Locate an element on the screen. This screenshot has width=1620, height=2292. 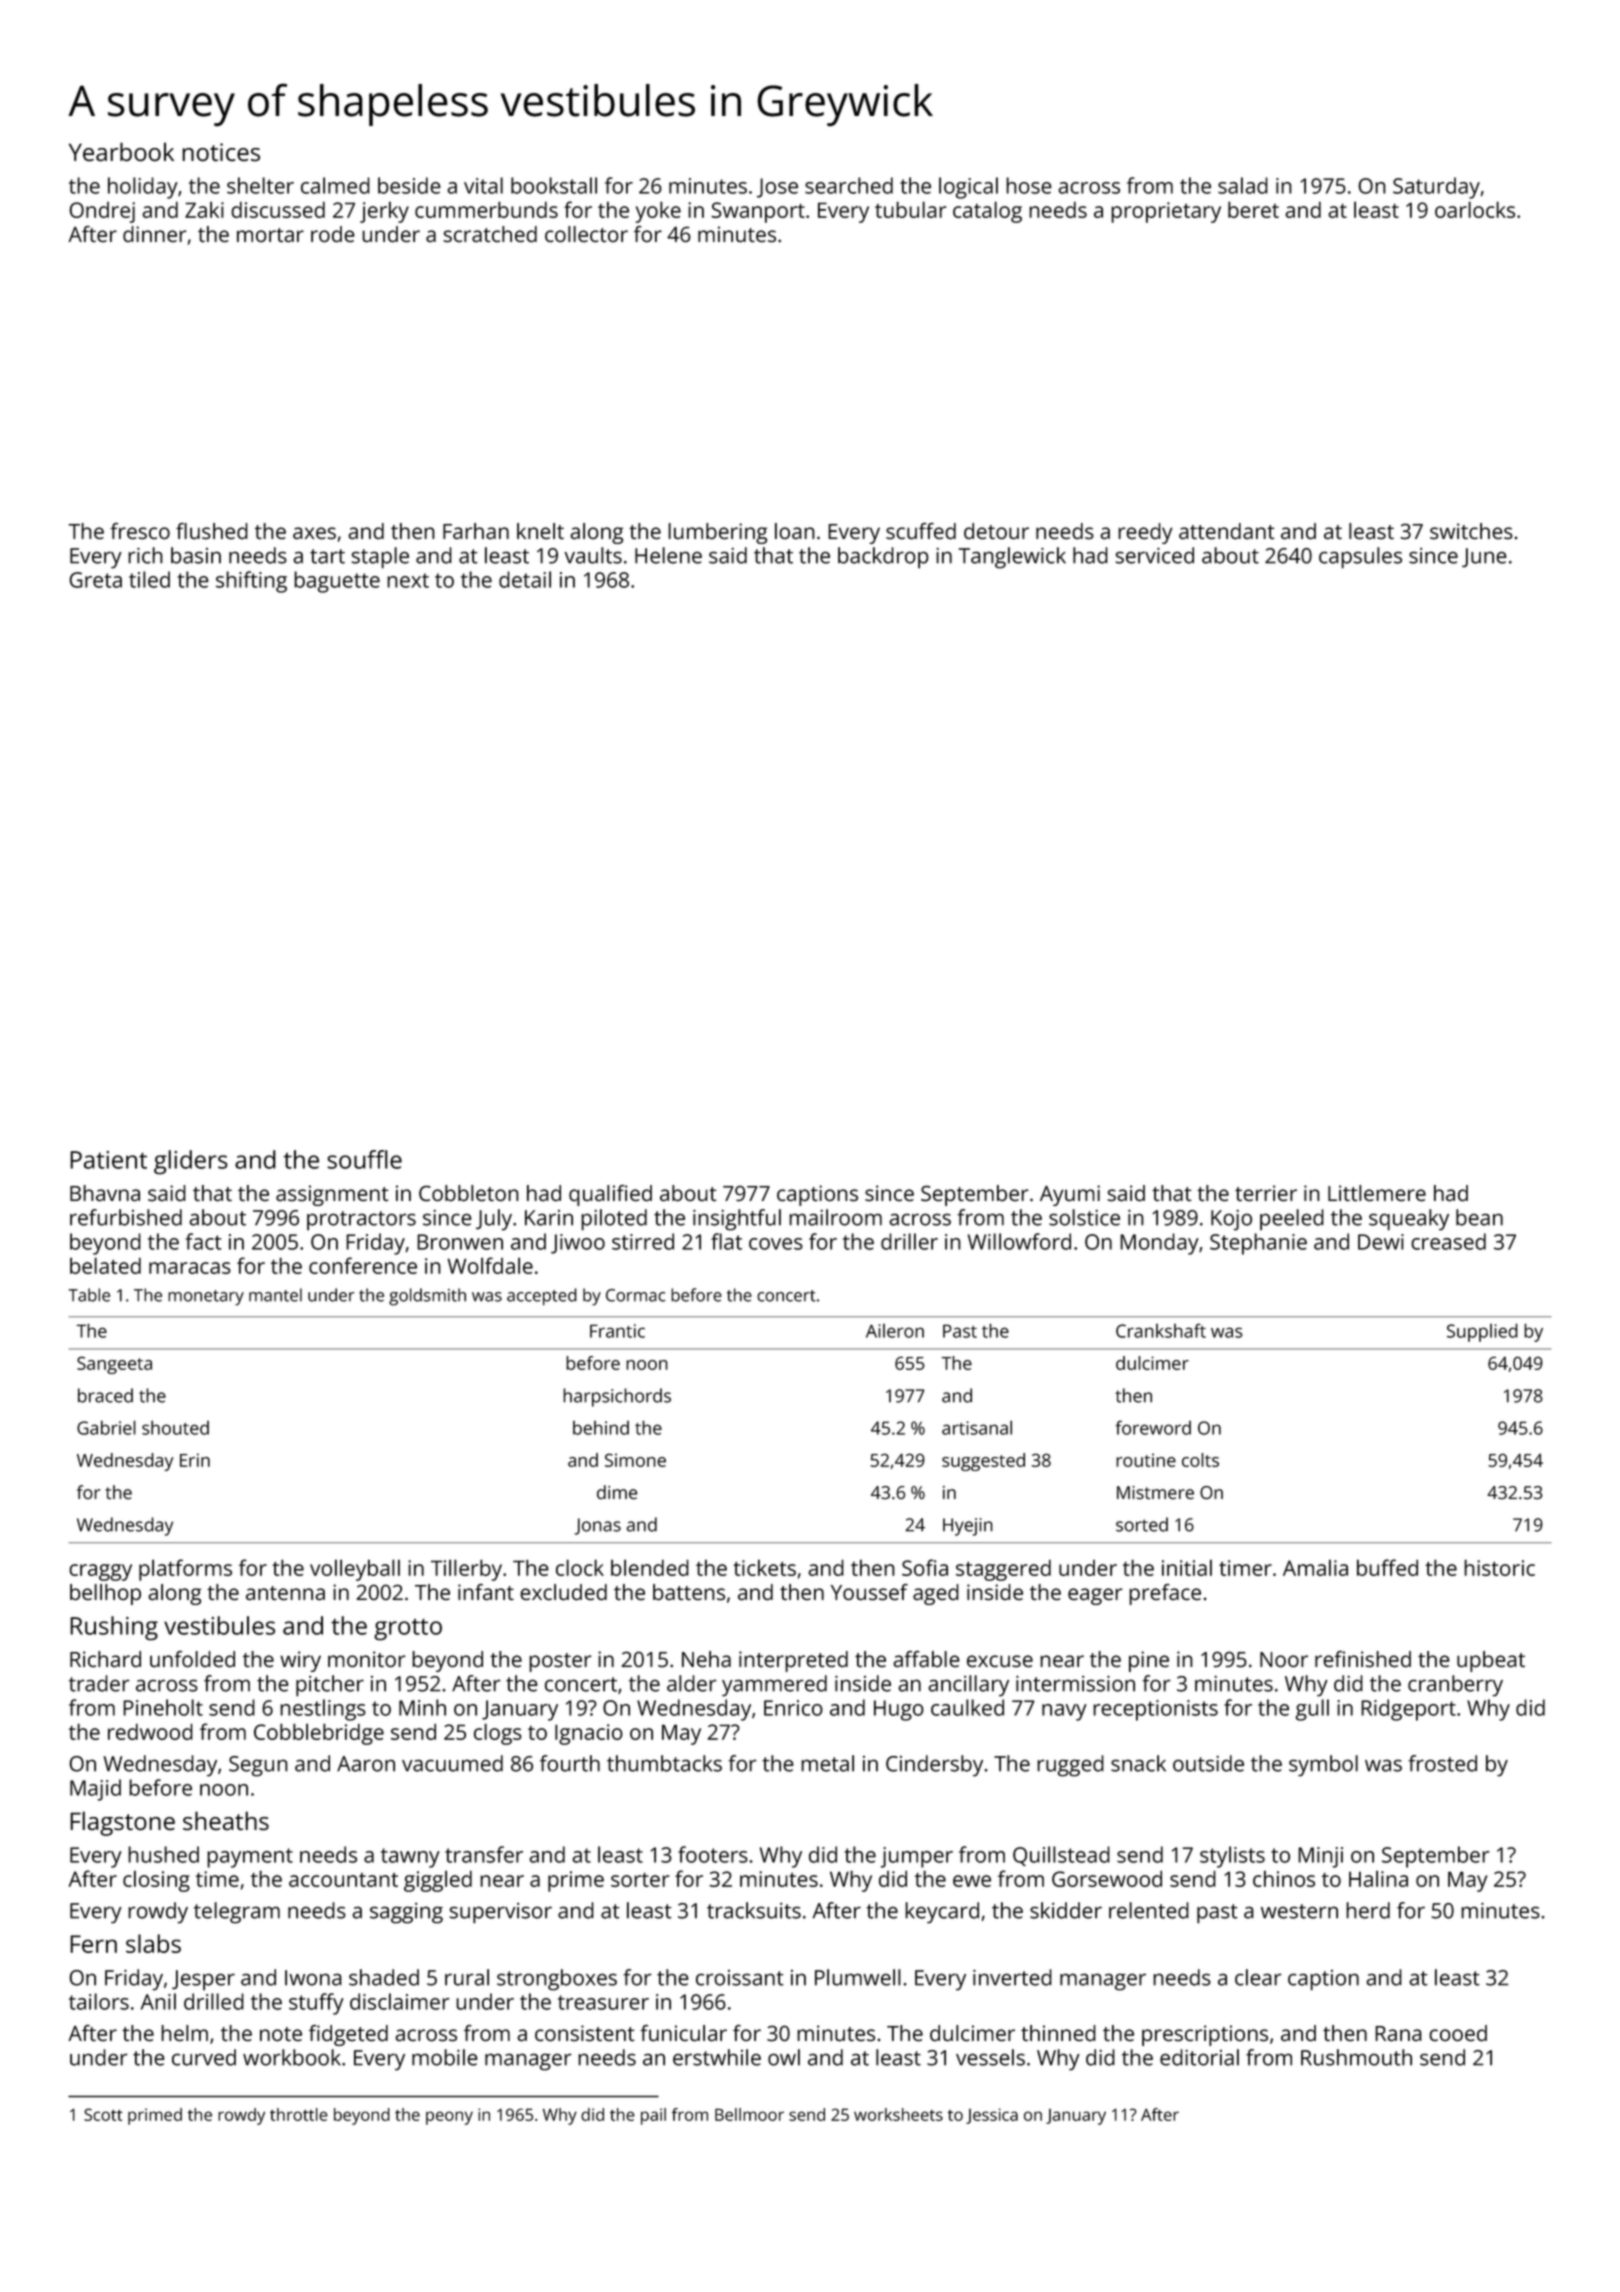
Tanglewick is located at coordinates (1012, 558).
